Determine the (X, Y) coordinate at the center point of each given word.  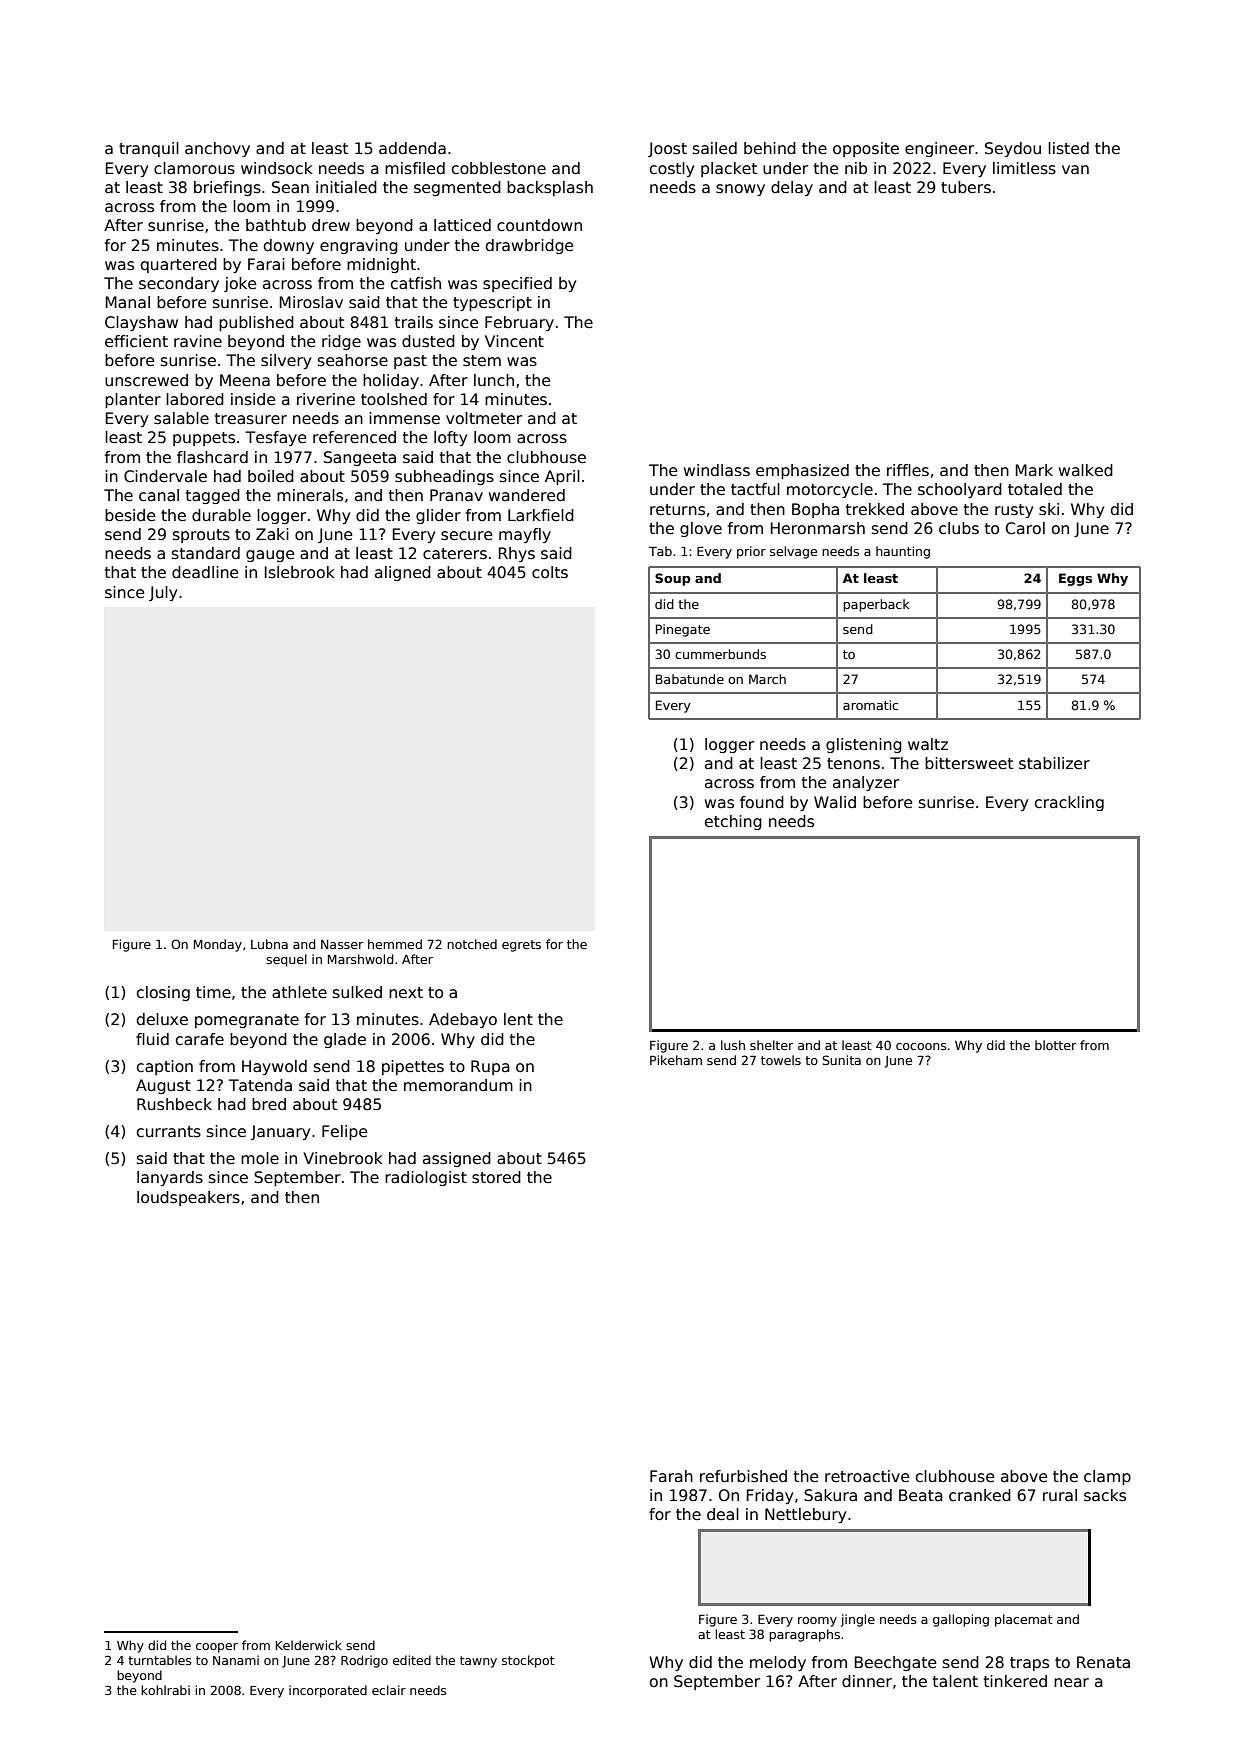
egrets (521, 946)
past (410, 362)
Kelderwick (309, 1645)
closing (163, 993)
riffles (908, 470)
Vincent (514, 341)
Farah (671, 1476)
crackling (1069, 803)
